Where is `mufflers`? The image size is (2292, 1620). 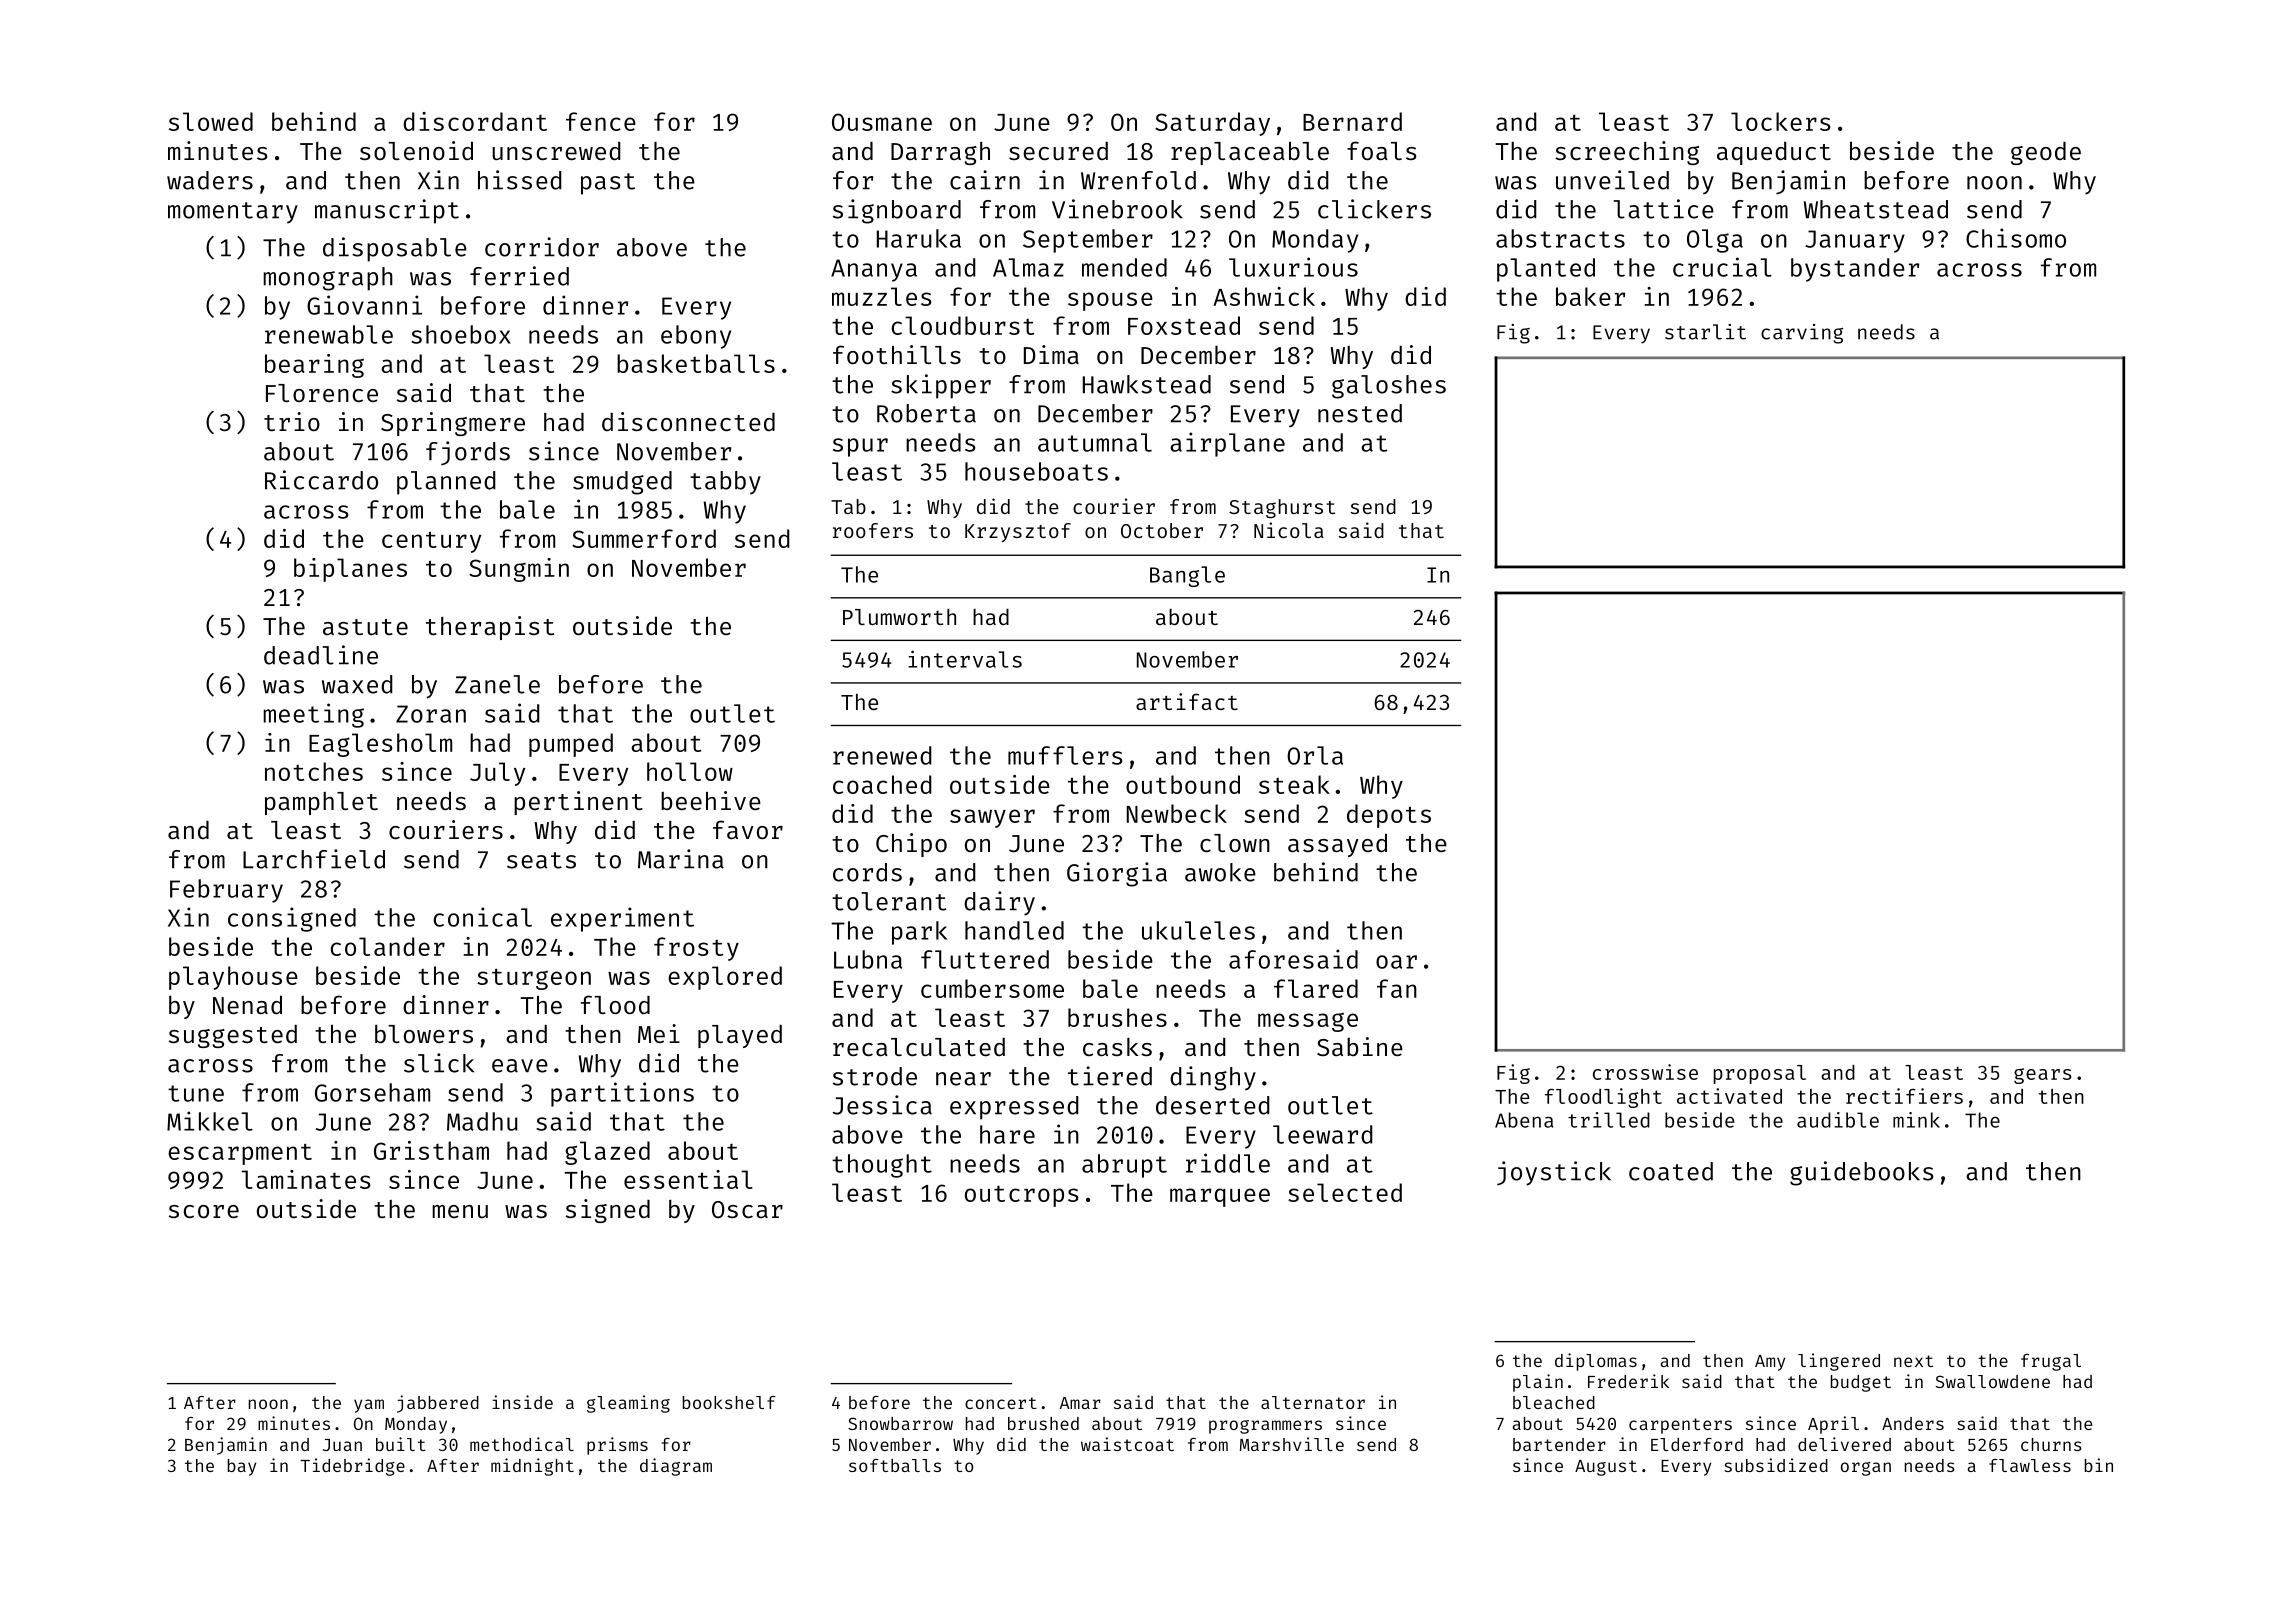 mufflers is located at coordinates (1065, 755).
